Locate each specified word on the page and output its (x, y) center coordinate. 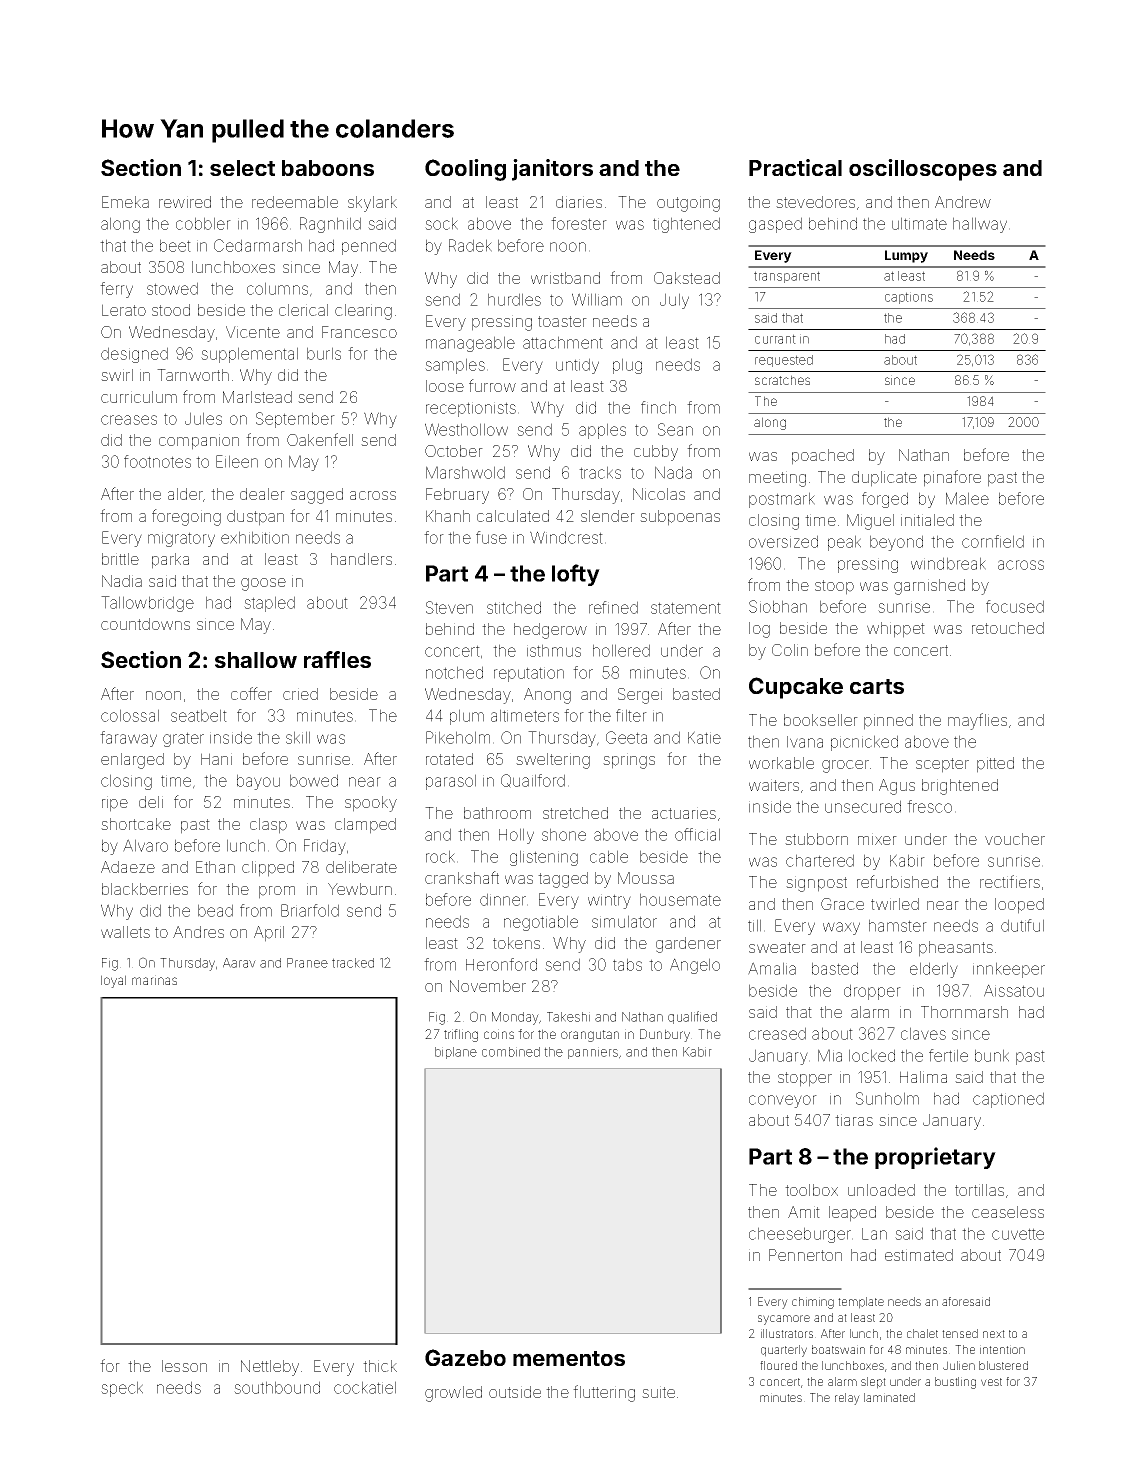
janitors (552, 170)
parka (170, 561)
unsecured (863, 806)
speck (122, 1389)
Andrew (963, 202)
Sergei (640, 696)
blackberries (145, 889)
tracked (353, 963)
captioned (1008, 1100)
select (242, 168)
